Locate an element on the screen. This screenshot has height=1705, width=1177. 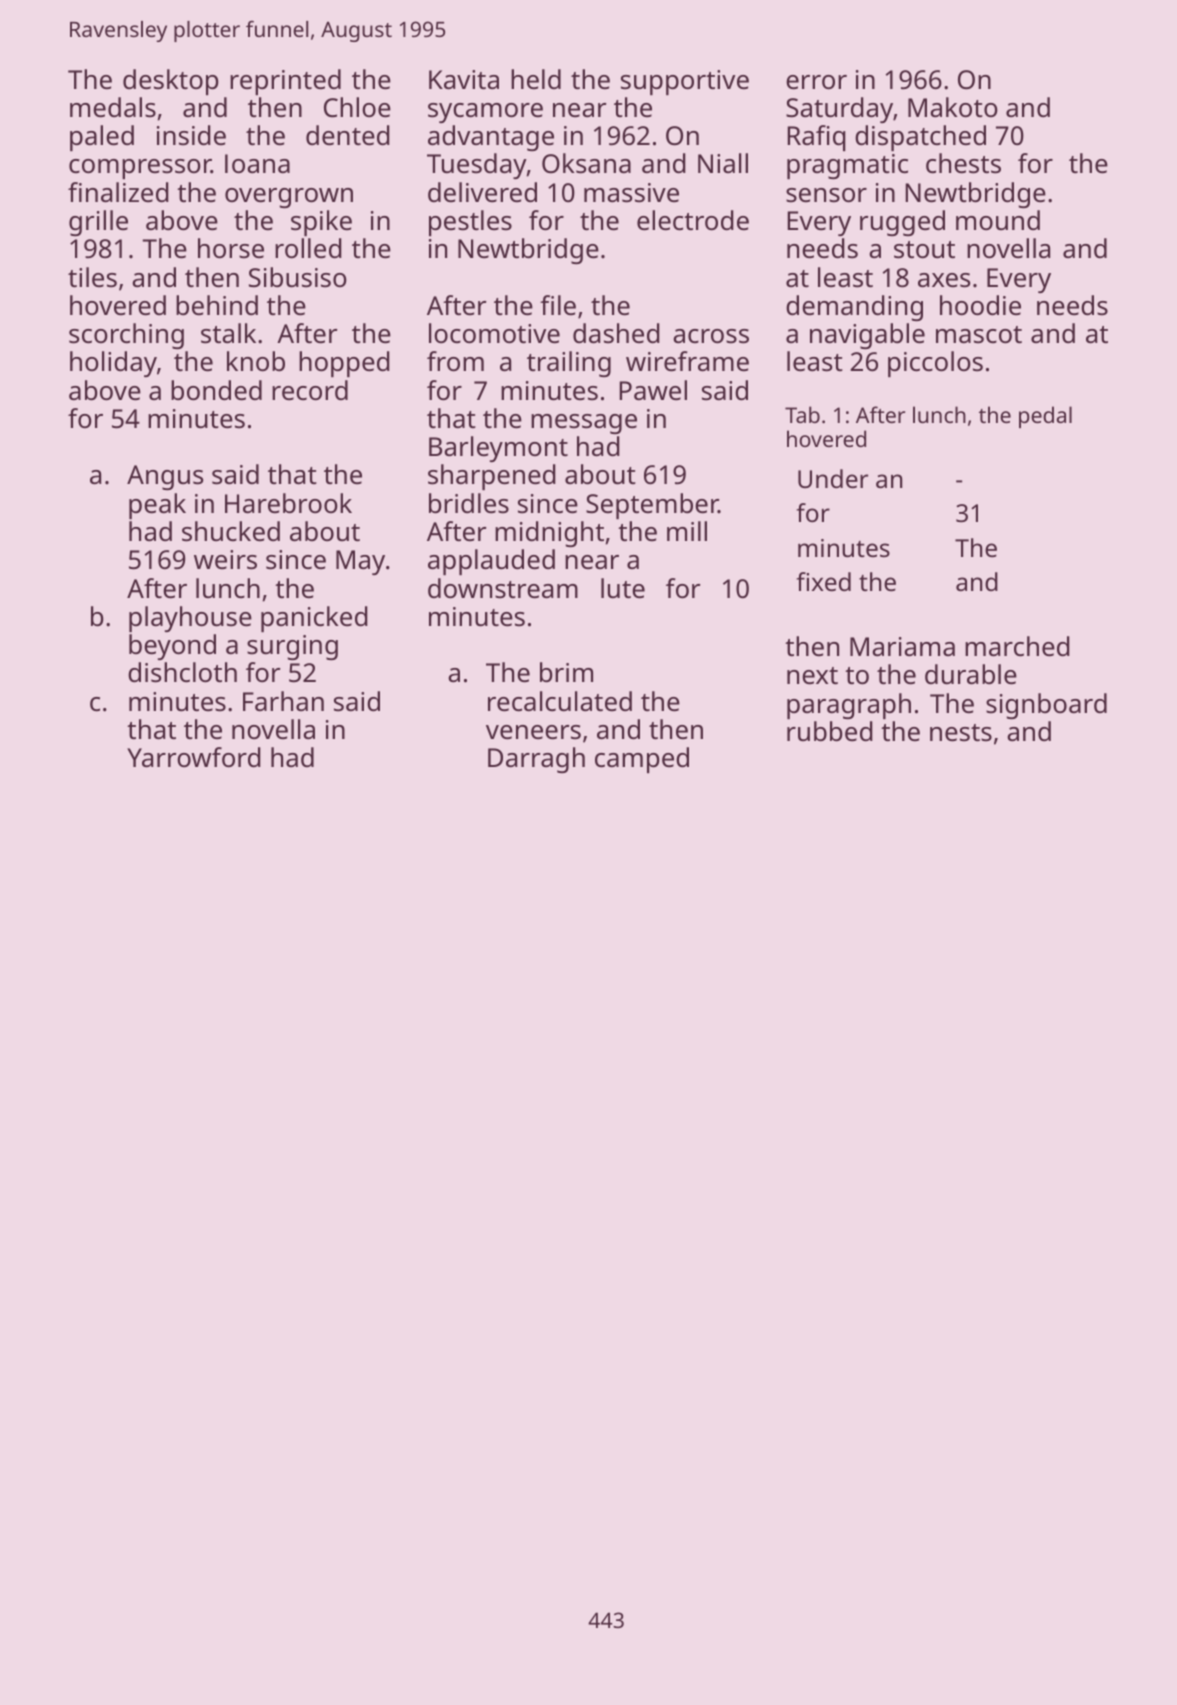
Tab is located at coordinates (802, 414).
